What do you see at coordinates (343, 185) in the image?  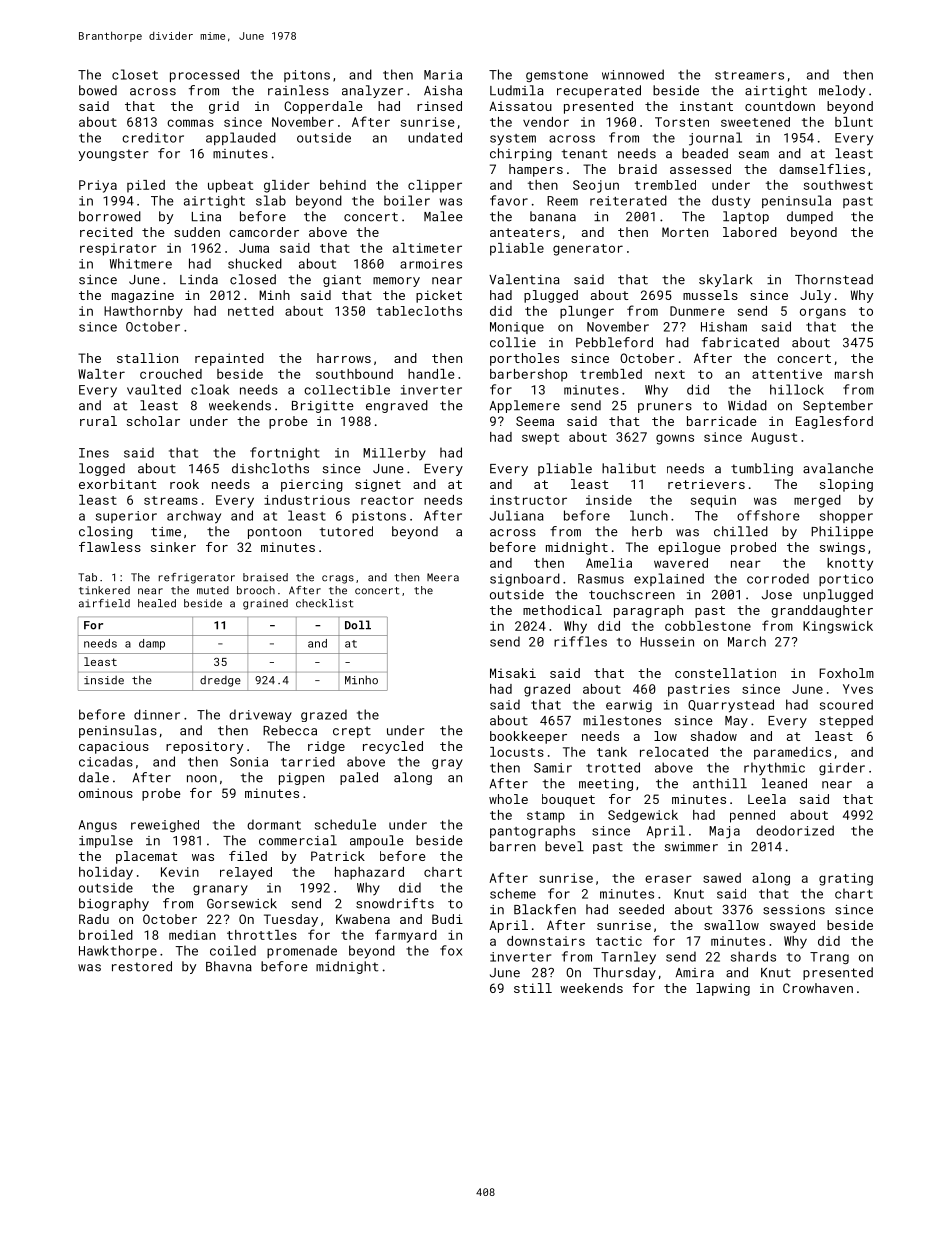 I see `behind` at bounding box center [343, 185].
